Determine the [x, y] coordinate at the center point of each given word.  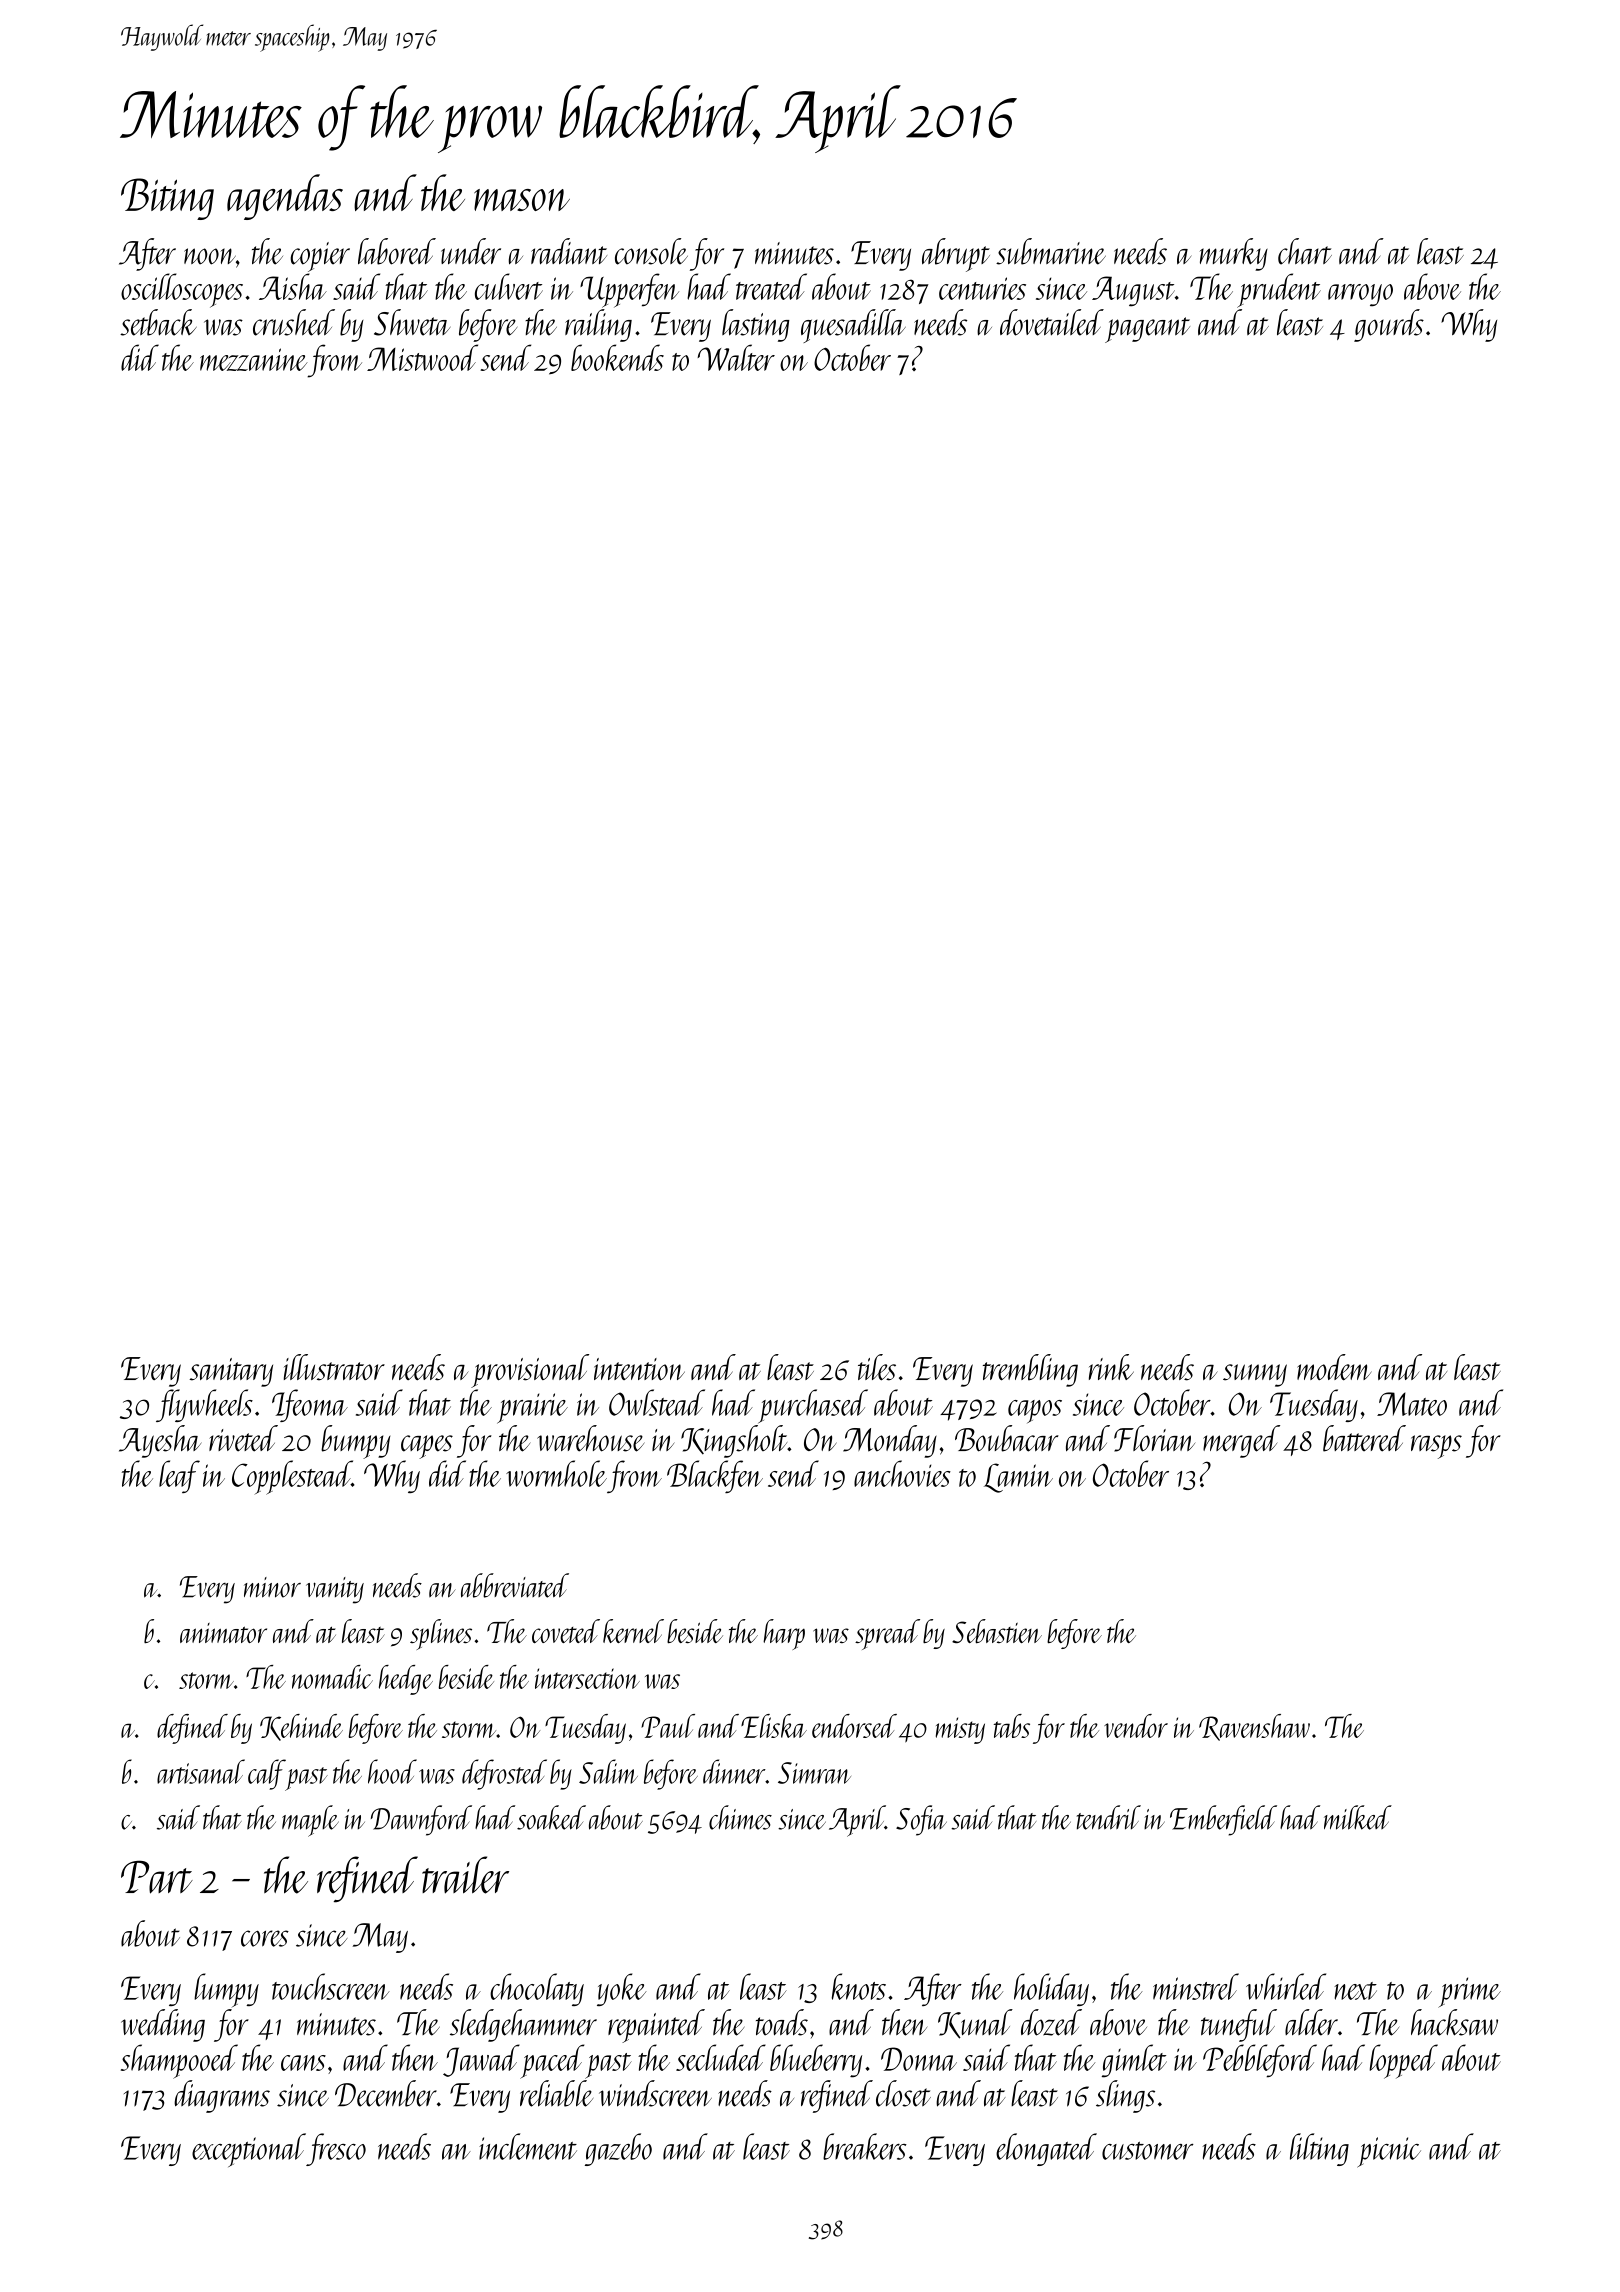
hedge [406, 1680]
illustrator [334, 1367]
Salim [608, 1771]
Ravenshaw [1254, 1727]
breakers [865, 2146]
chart [1305, 251]
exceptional [249, 2150]
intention [639, 1369]
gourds [1389, 325]
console [651, 251]
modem [1334, 1367]
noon [210, 256]
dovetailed [1052, 322]
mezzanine [253, 359]
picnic [1389, 2152]
